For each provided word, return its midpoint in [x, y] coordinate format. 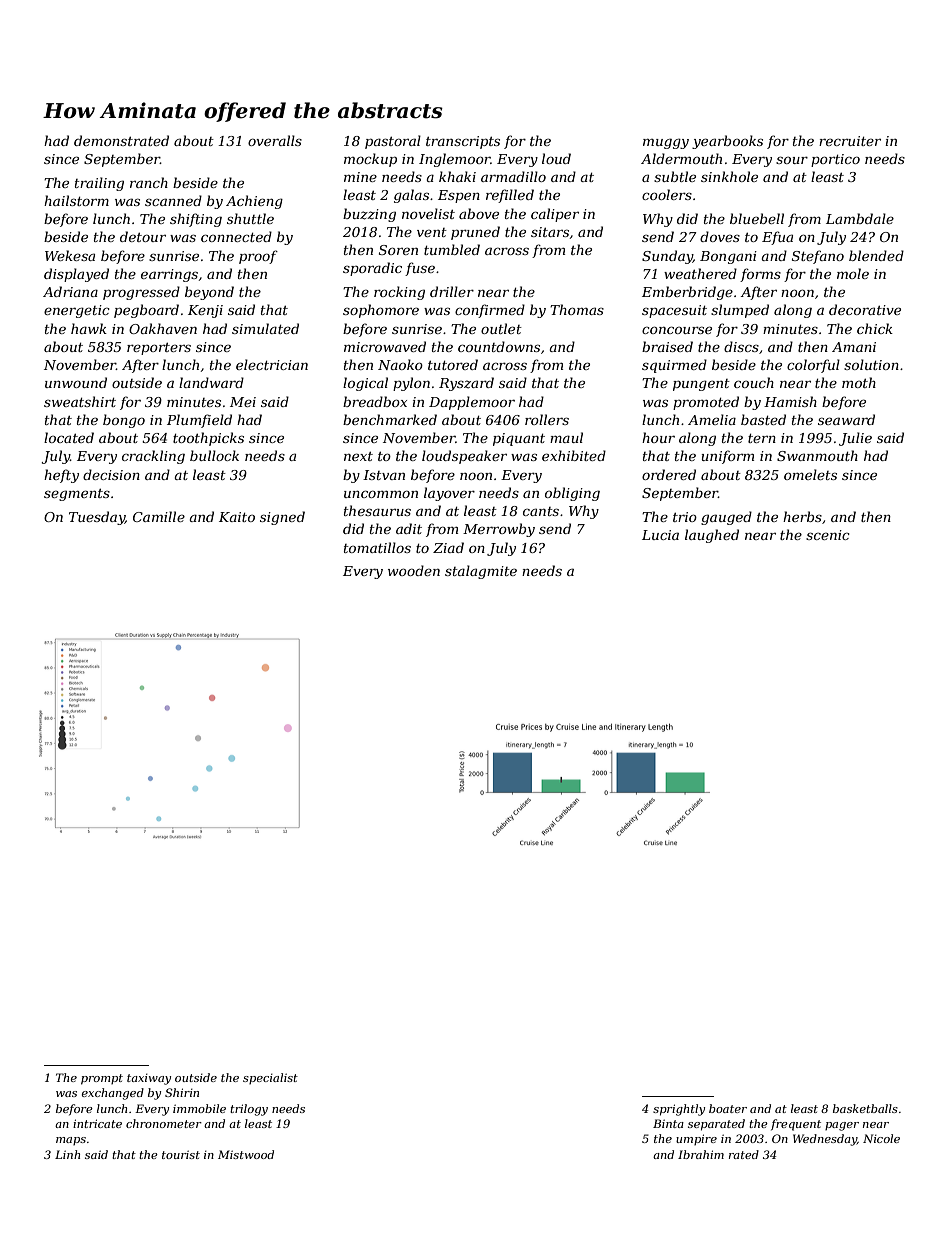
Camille [159, 516]
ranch [149, 182]
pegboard [146, 311]
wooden [414, 570]
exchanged [113, 1094]
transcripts [463, 142]
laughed [712, 536]
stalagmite [481, 572]
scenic [828, 535]
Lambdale [860, 218]
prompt [102, 1079]
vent [432, 232]
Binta [668, 1123]
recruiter [850, 141]
